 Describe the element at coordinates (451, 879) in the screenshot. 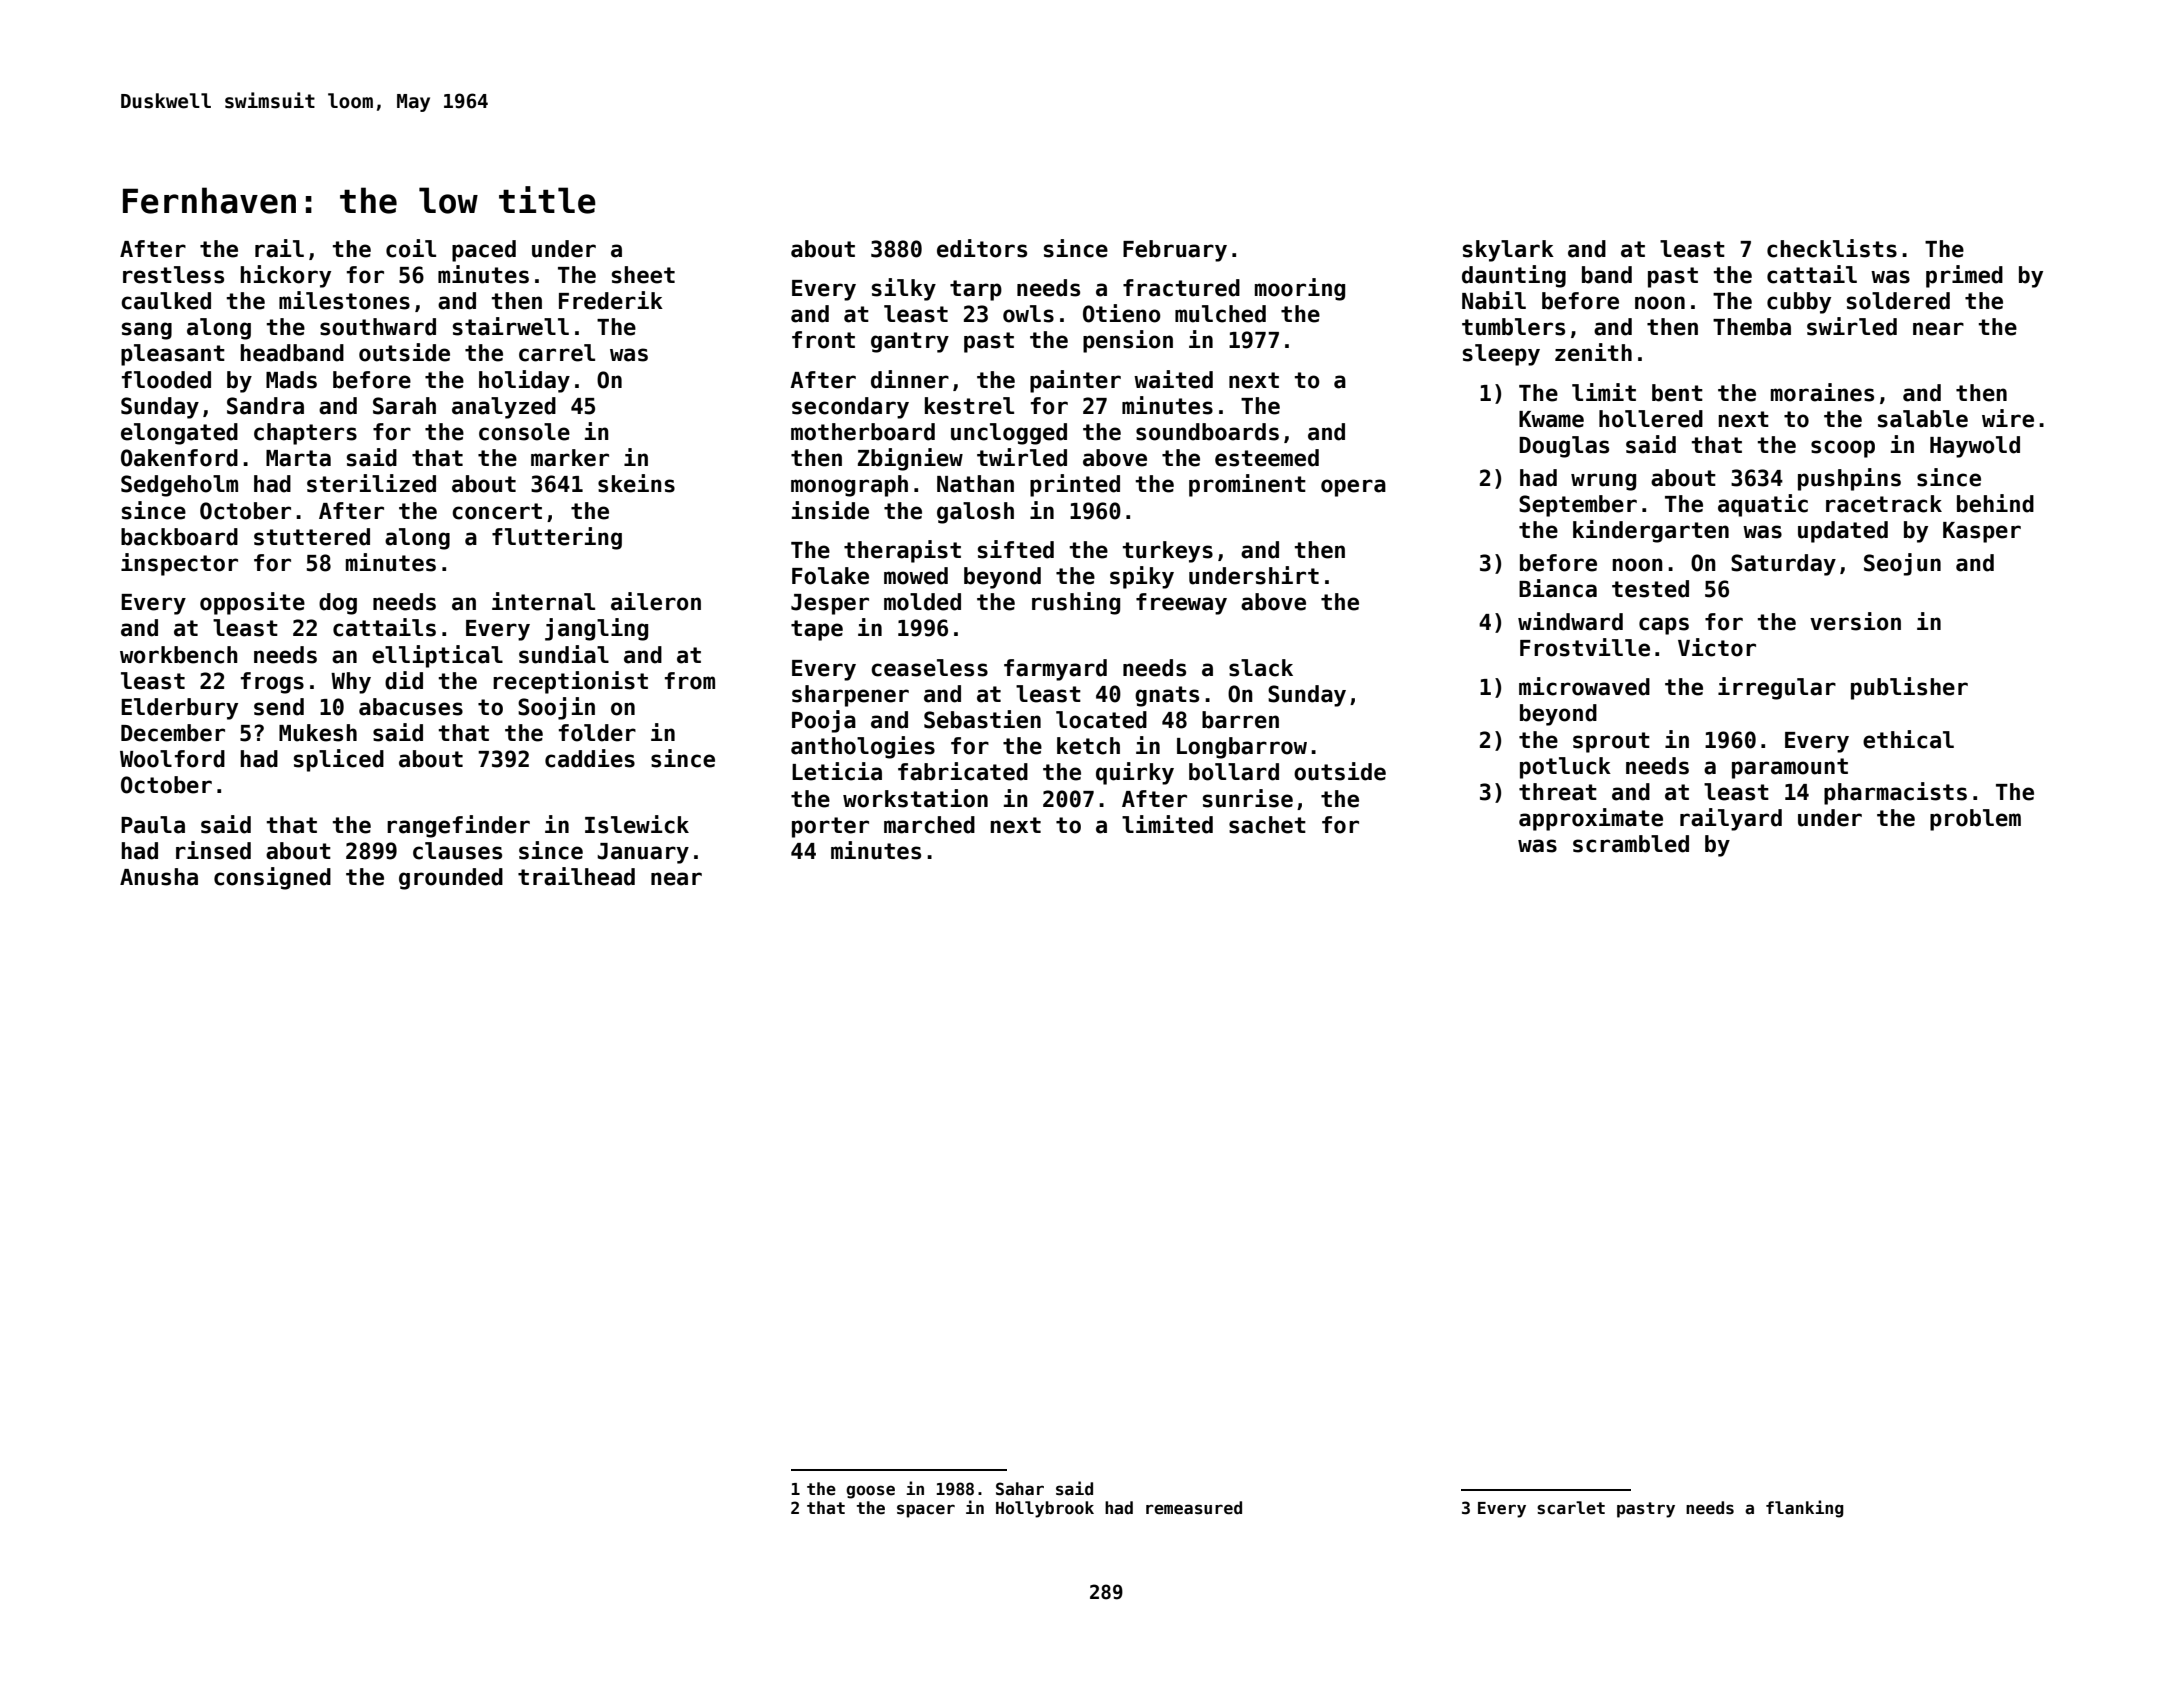

I see `grounded` at that location.
